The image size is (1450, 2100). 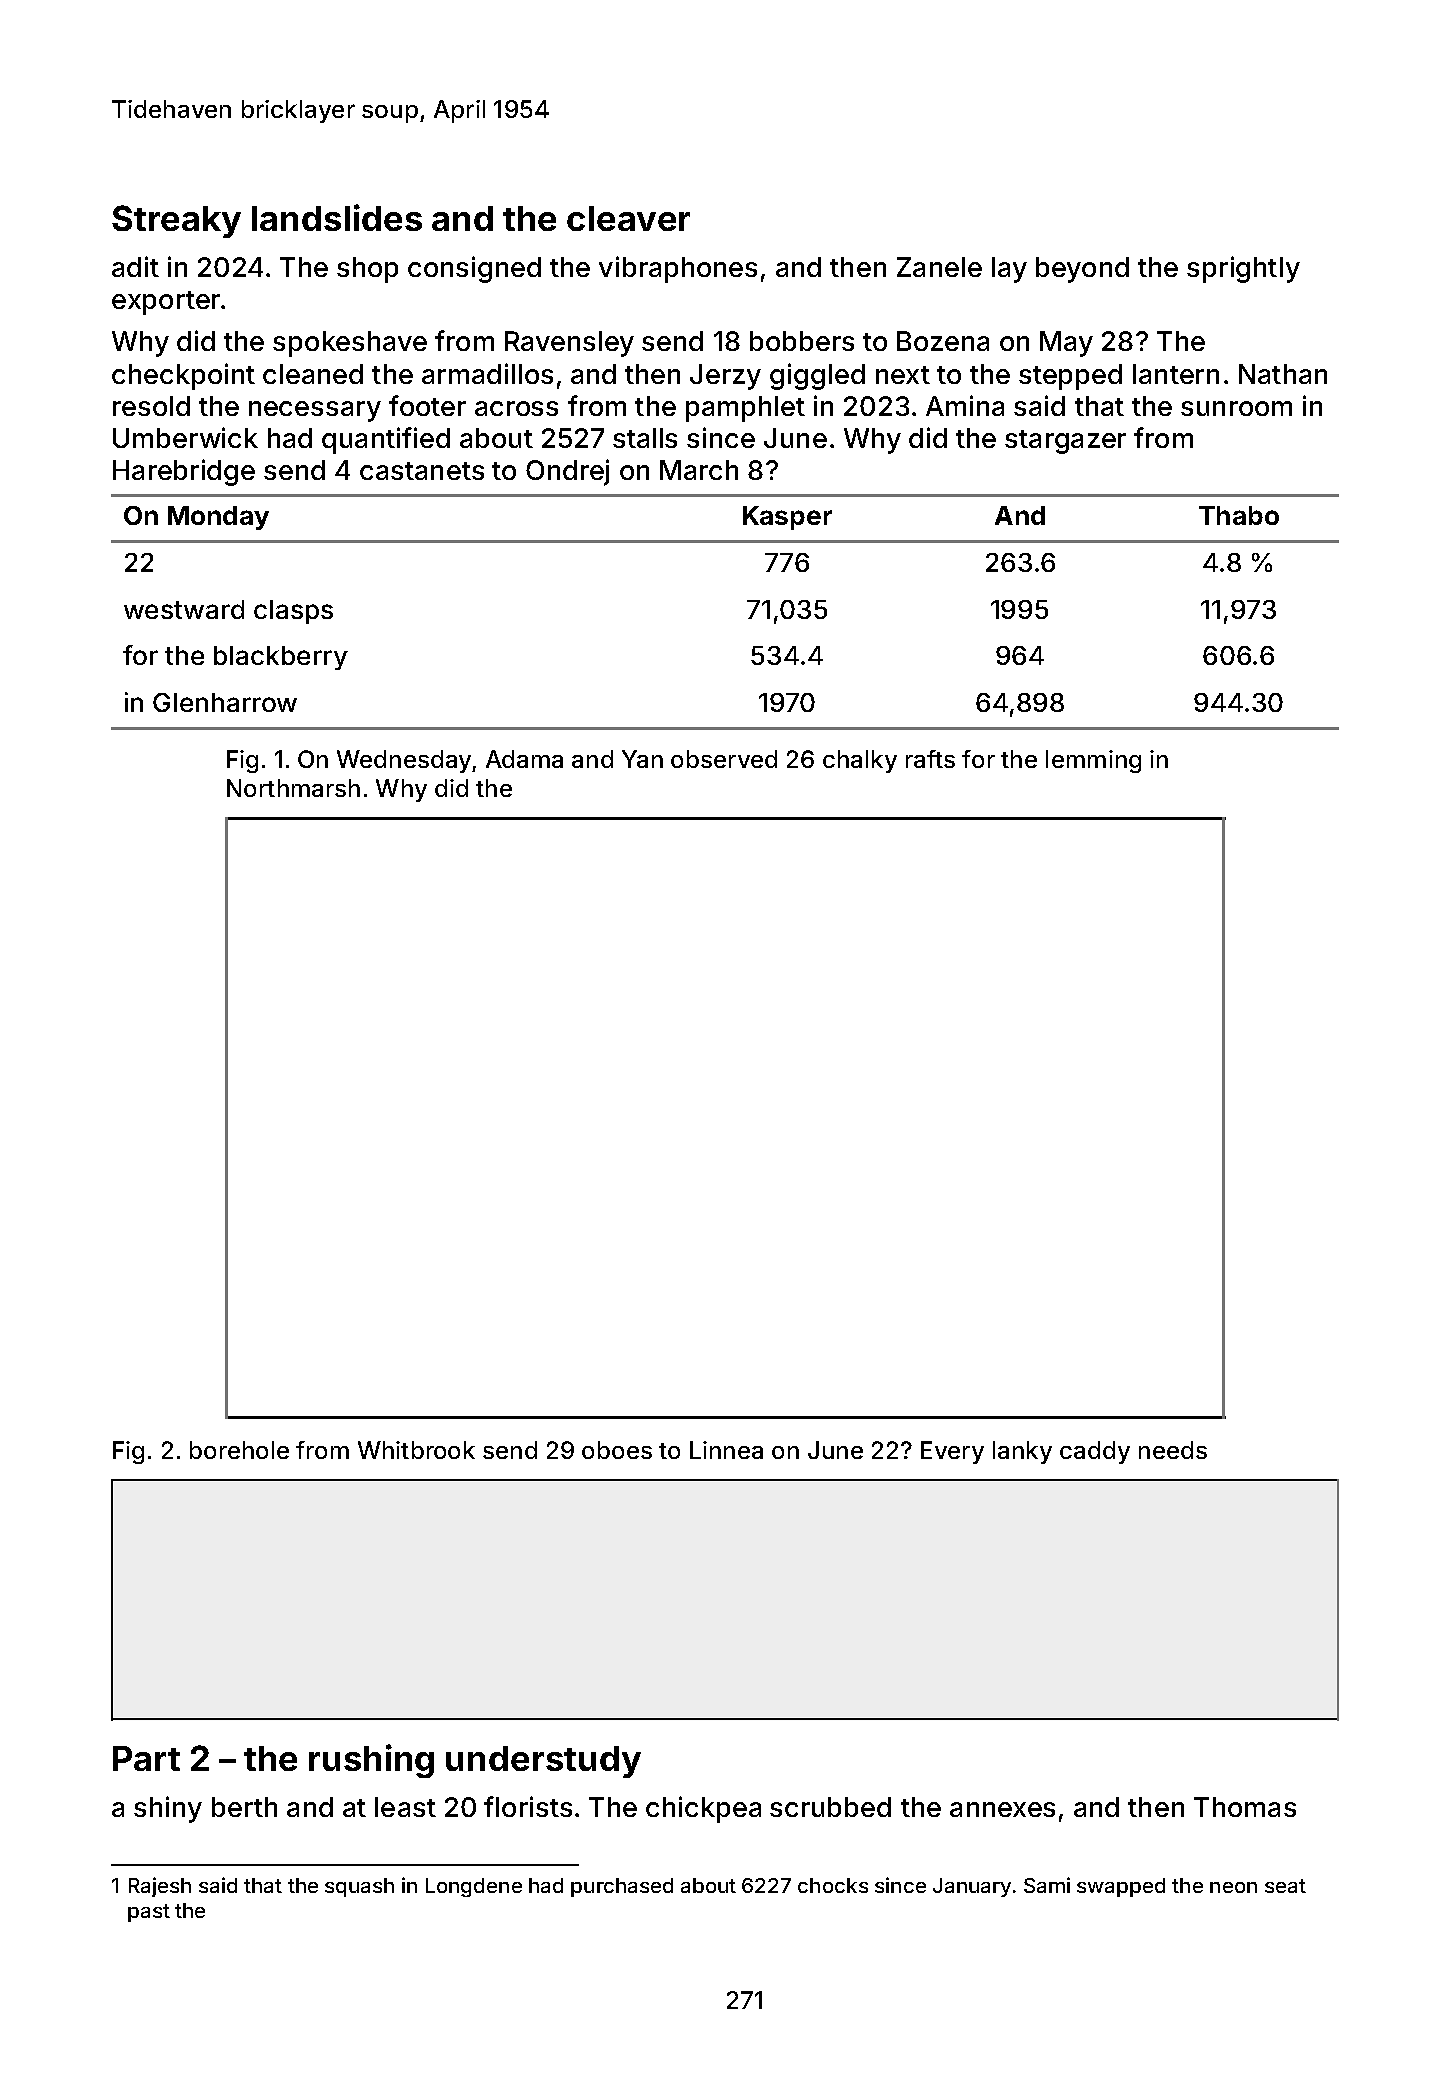 What do you see at coordinates (1233, 1887) in the screenshot?
I see `neon` at bounding box center [1233, 1887].
